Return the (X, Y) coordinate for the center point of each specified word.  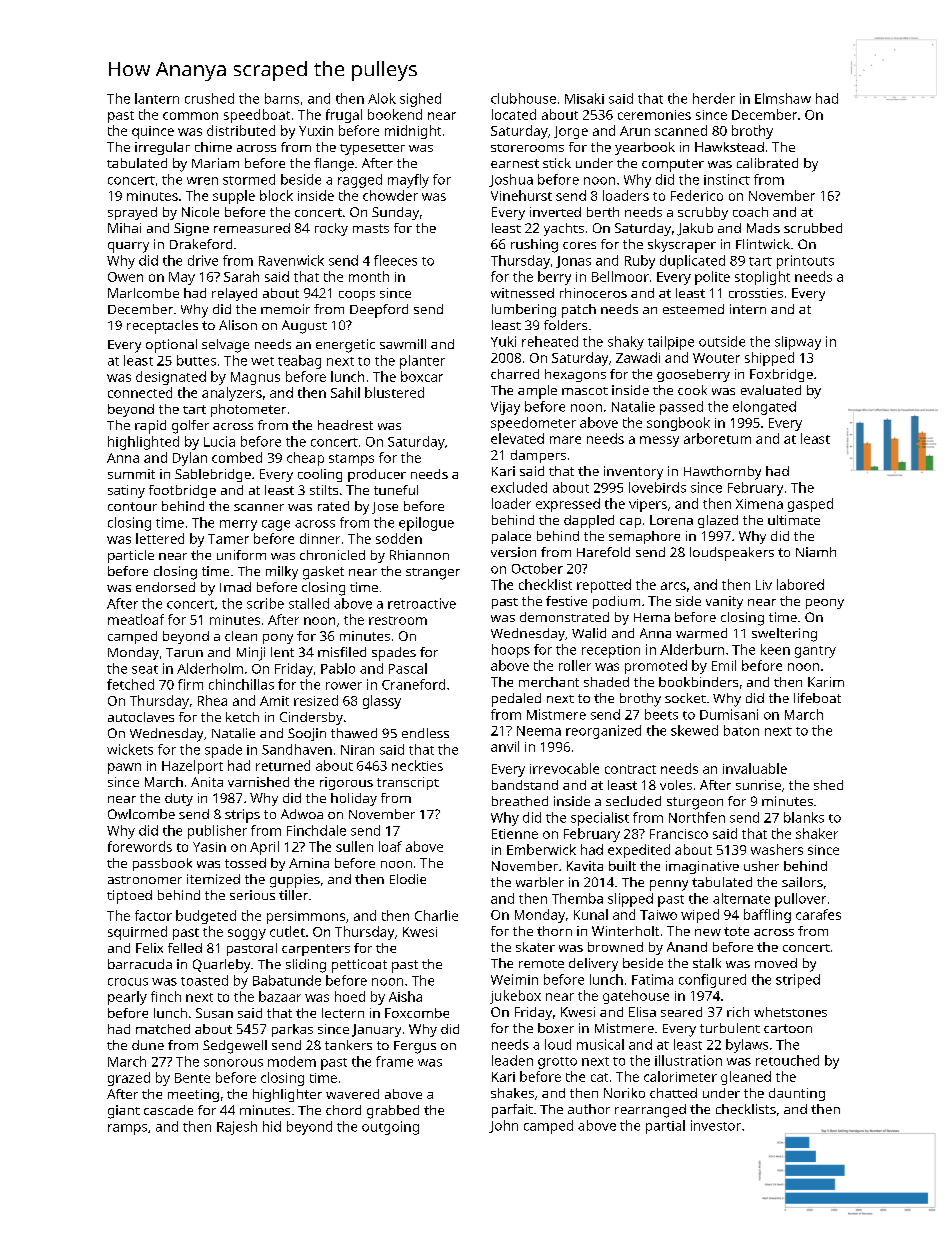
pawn (124, 768)
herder (714, 98)
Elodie (408, 879)
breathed (520, 801)
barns (282, 98)
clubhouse (523, 98)
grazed (129, 1079)
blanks (804, 817)
